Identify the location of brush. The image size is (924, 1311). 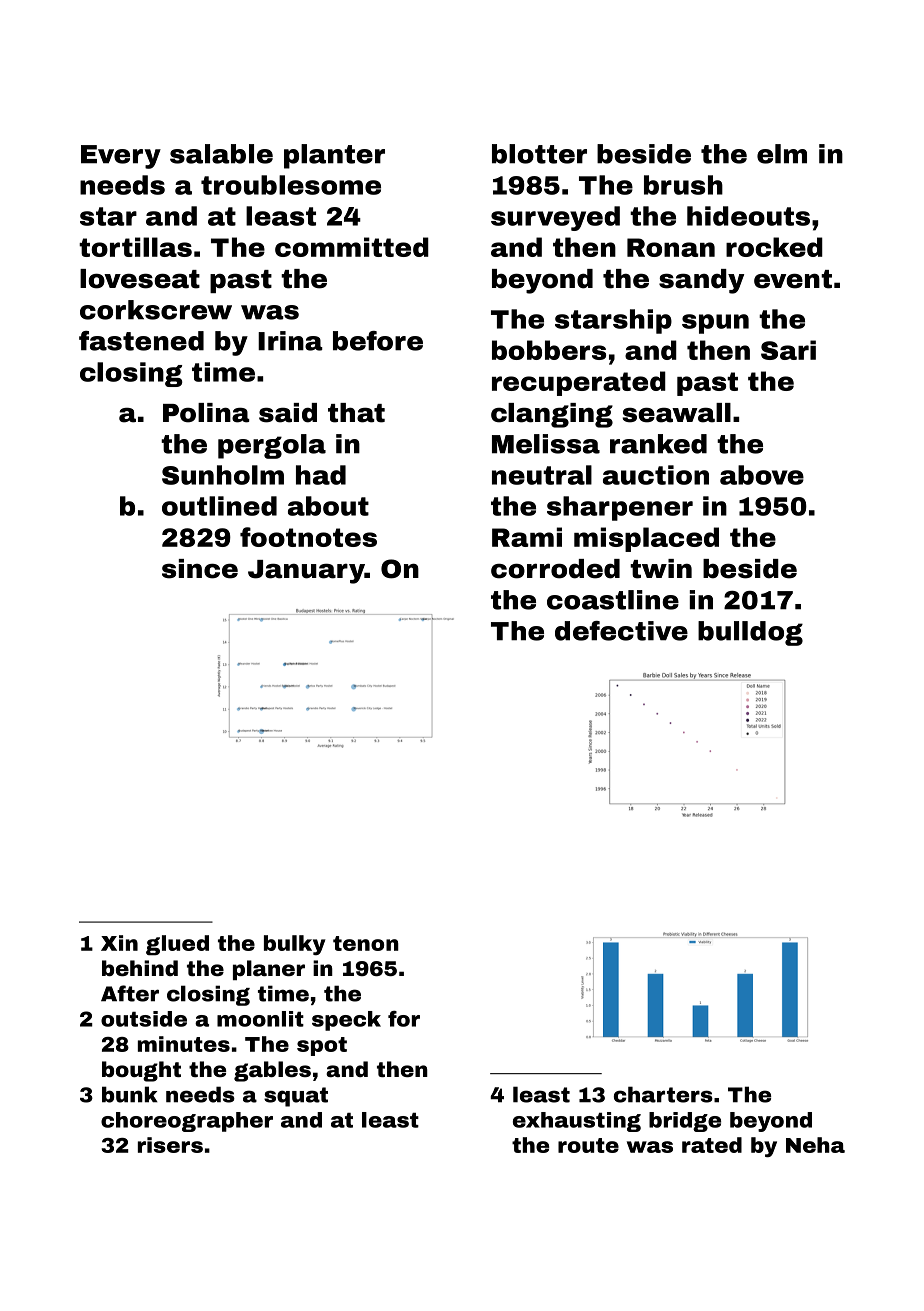
(683, 185).
